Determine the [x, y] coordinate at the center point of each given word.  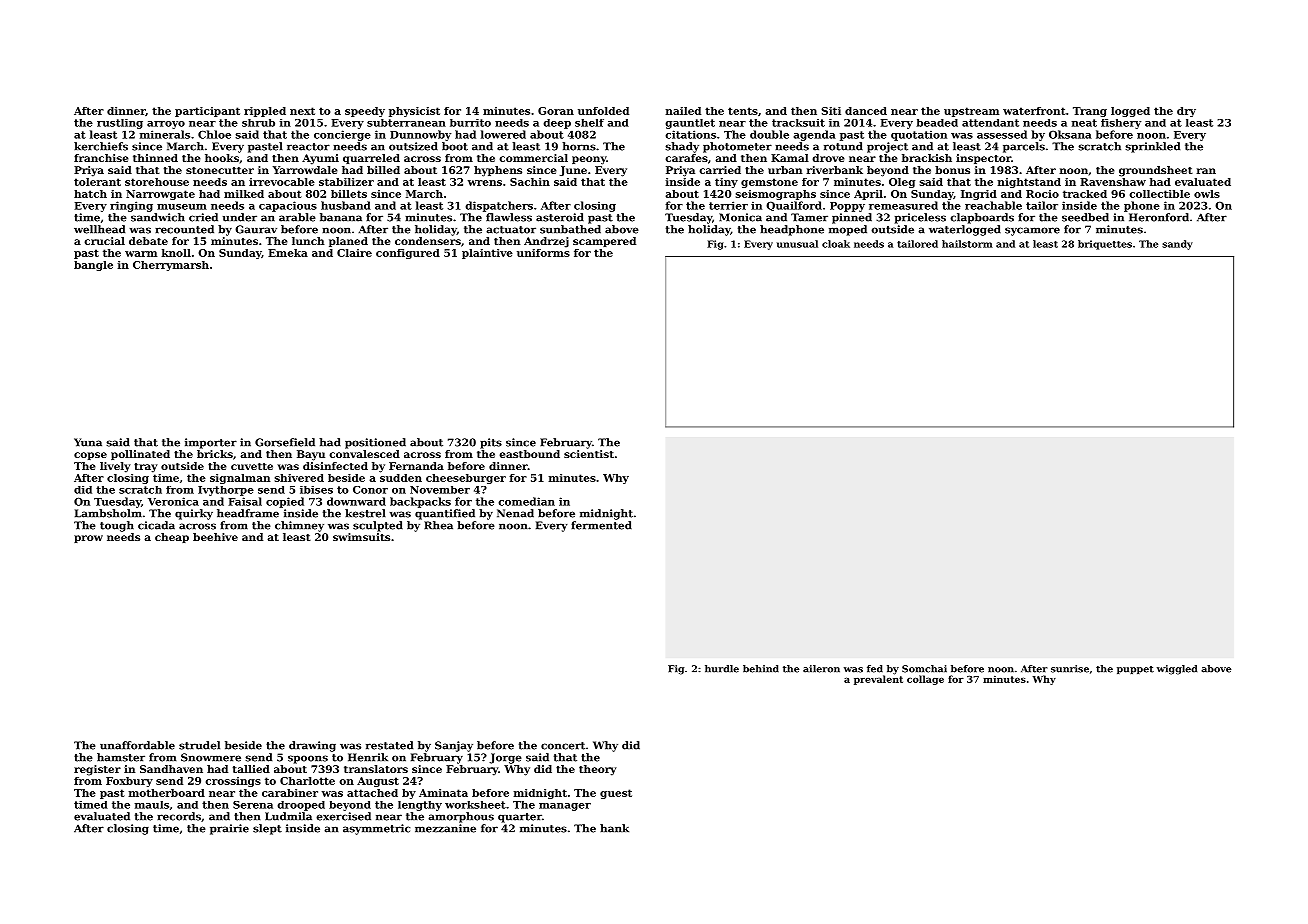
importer [211, 443]
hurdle [722, 669]
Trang [1090, 112]
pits [491, 443]
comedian [526, 501]
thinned [155, 158]
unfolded [603, 111]
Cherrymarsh [171, 266]
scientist [589, 454]
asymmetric [376, 829]
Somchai [924, 669]
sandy [1177, 245]
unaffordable [137, 745]
